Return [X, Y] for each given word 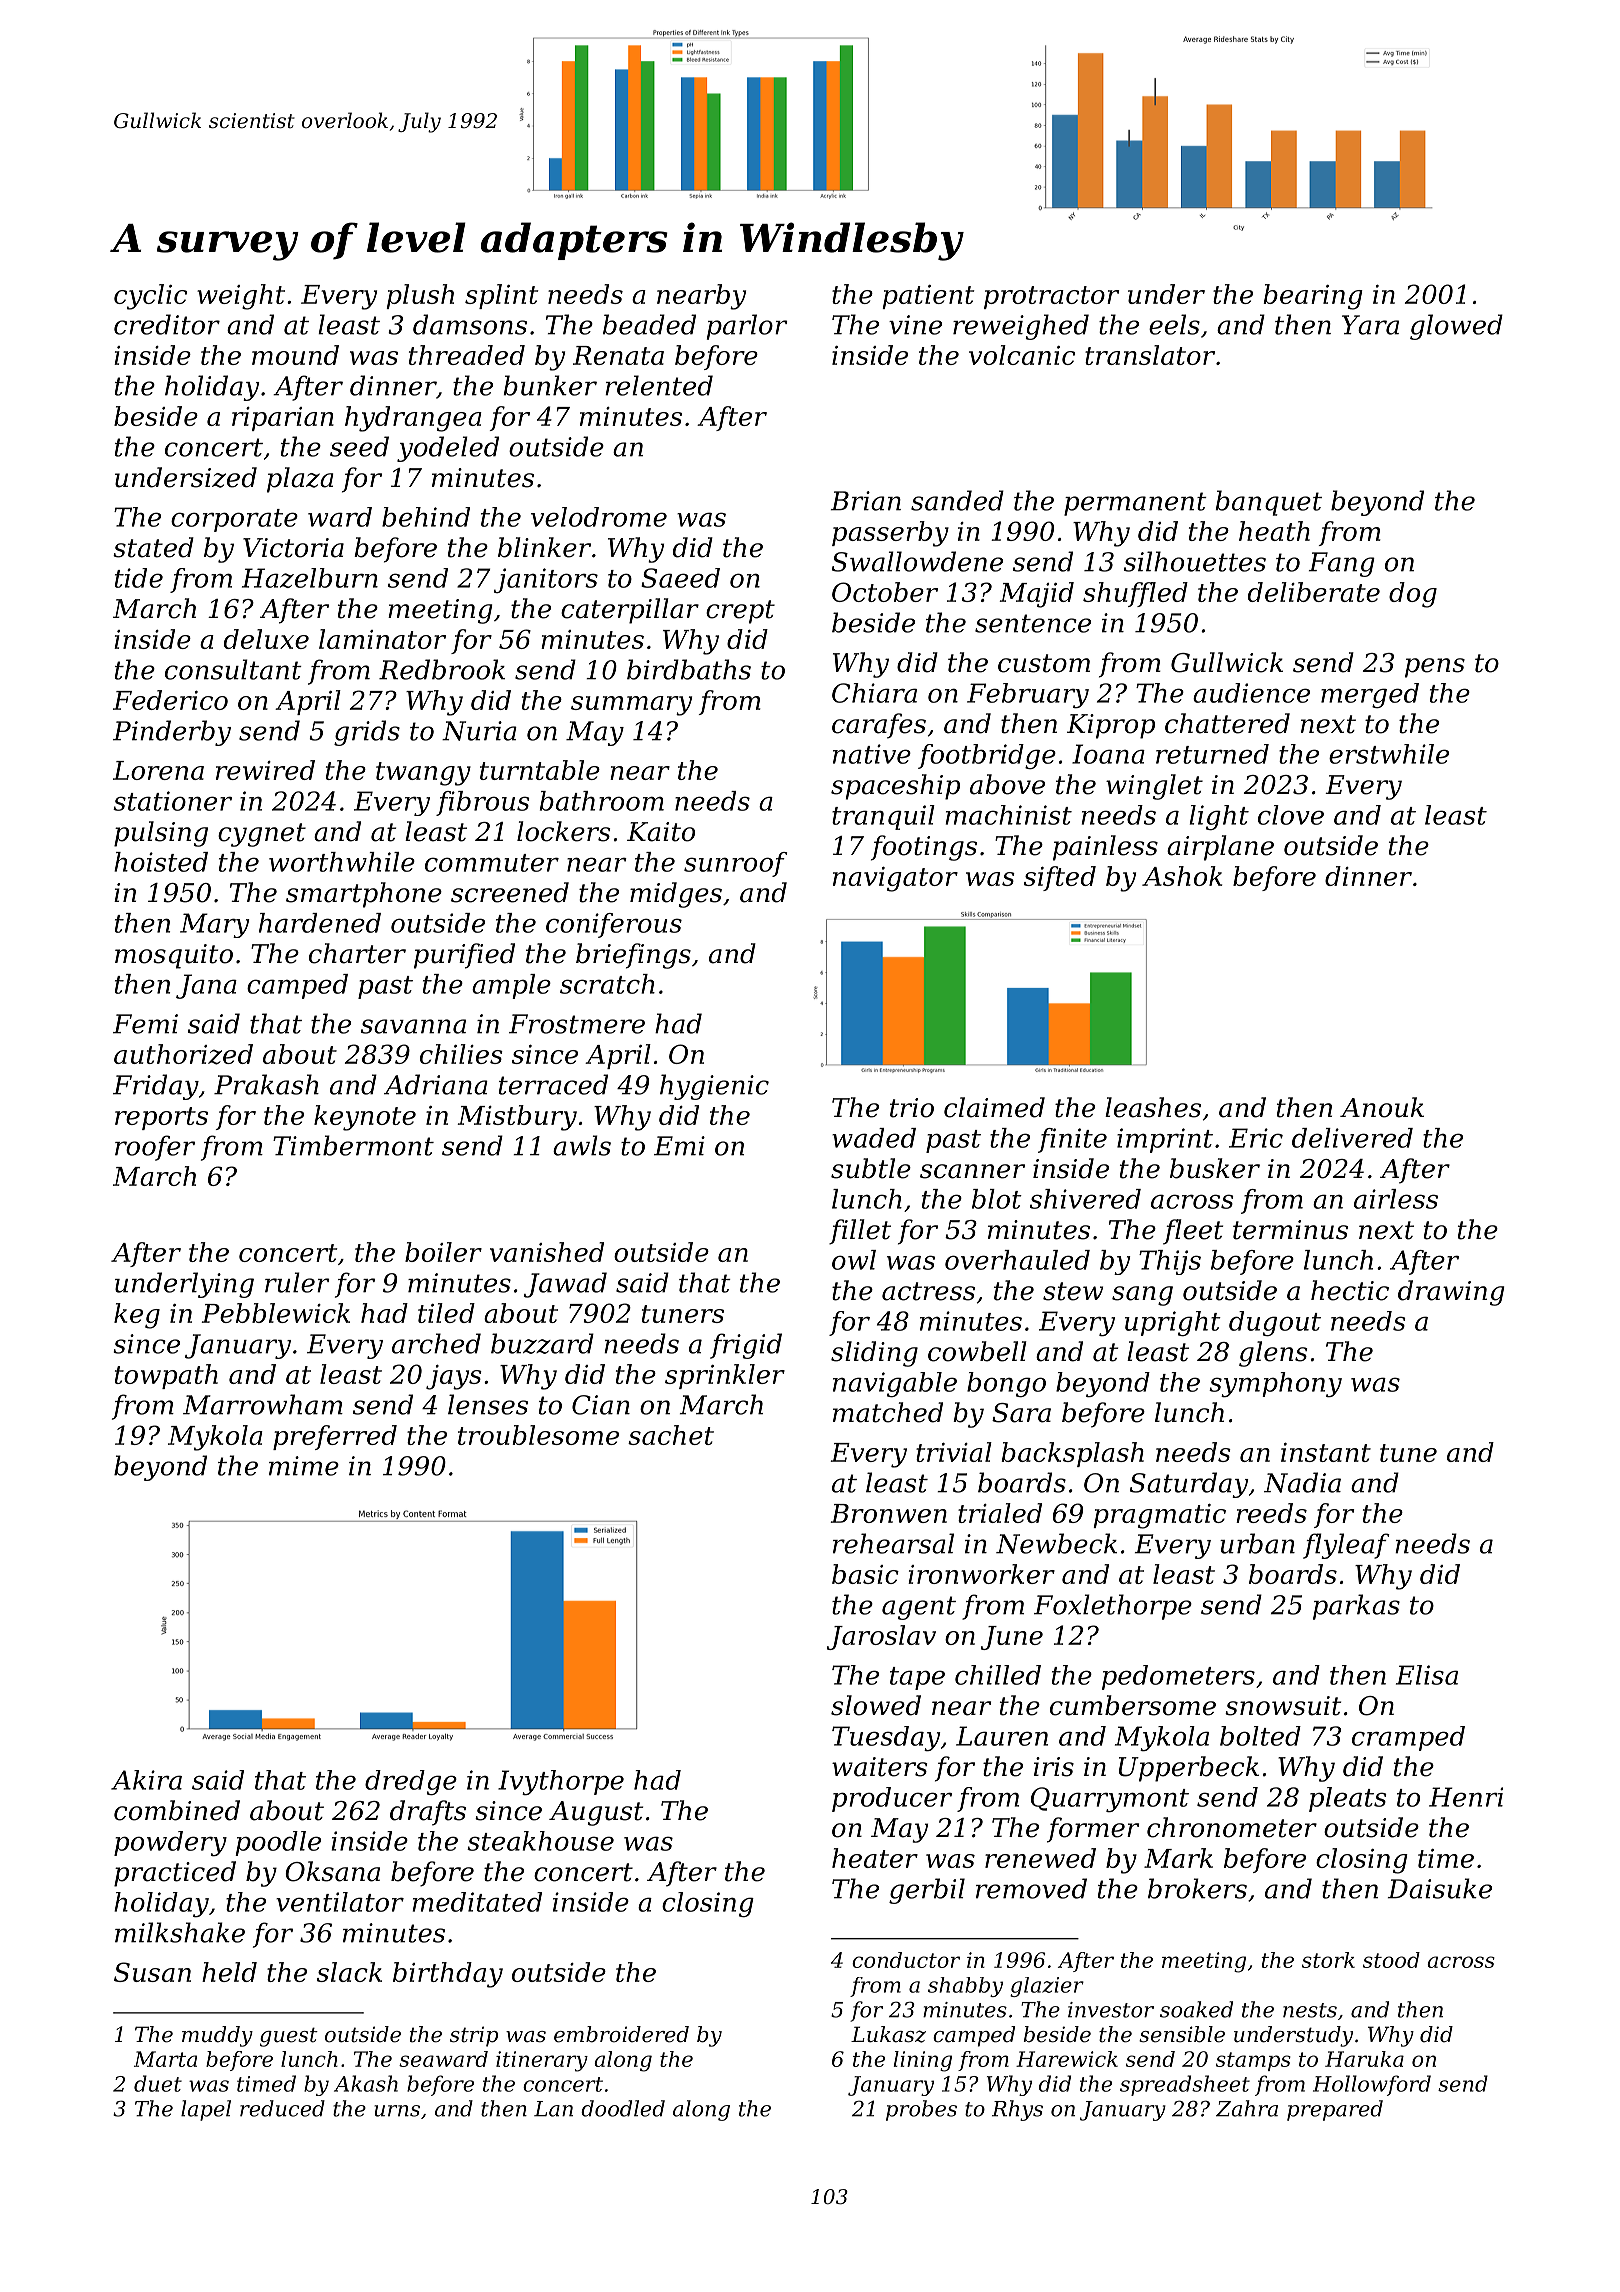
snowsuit [1283, 1706]
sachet [671, 1435]
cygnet [262, 835]
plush [420, 296]
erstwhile [1389, 754]
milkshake [180, 1932]
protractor [1051, 297]
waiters [880, 1767]
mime [304, 1466]
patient [928, 297]
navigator [895, 879]
